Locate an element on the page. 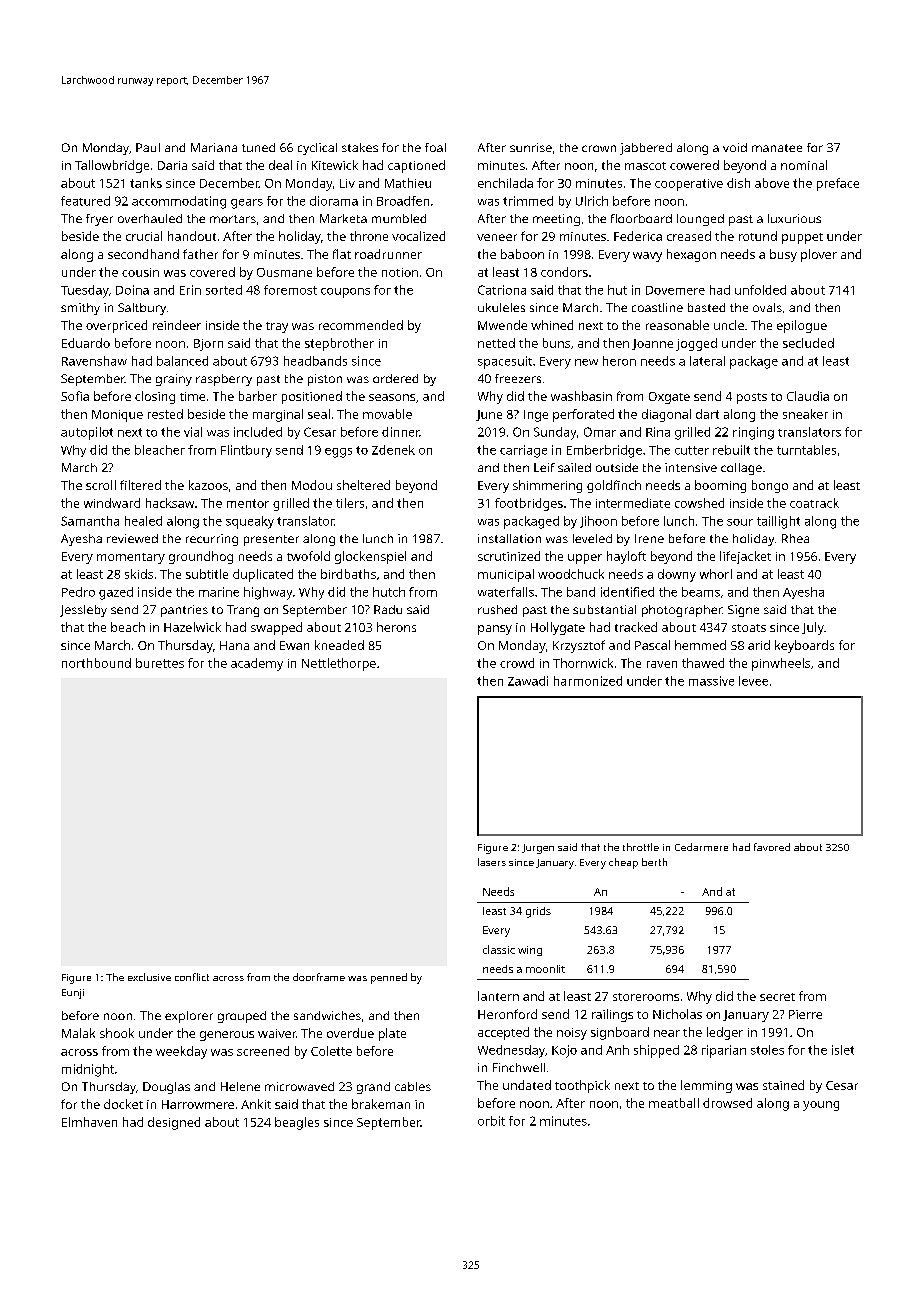 Image resolution: width=924 pixels, height=1314 pixels. baboon is located at coordinates (522, 254).
